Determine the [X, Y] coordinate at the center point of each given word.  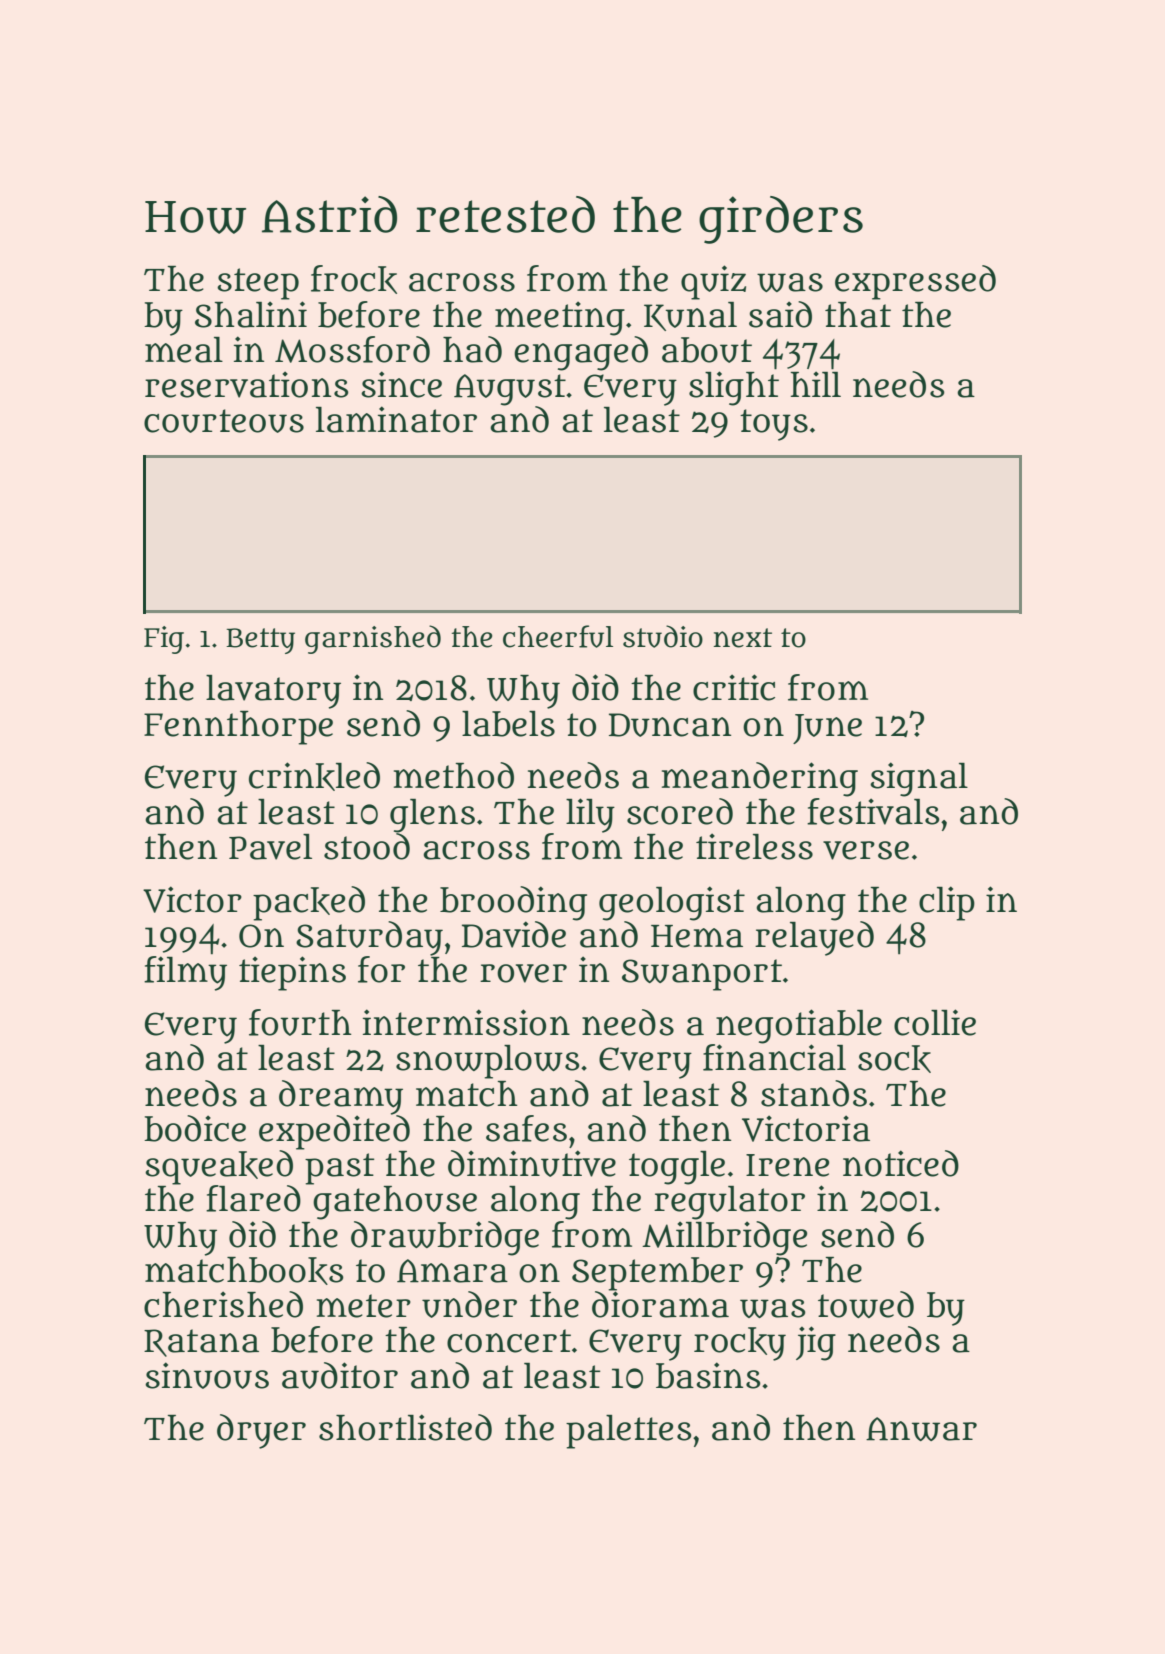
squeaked [219, 1167]
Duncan [670, 725]
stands [814, 1093]
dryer [261, 1431]
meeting [560, 318]
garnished [373, 639]
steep [258, 284]
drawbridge [445, 1238]
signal [919, 779]
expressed [915, 282]
